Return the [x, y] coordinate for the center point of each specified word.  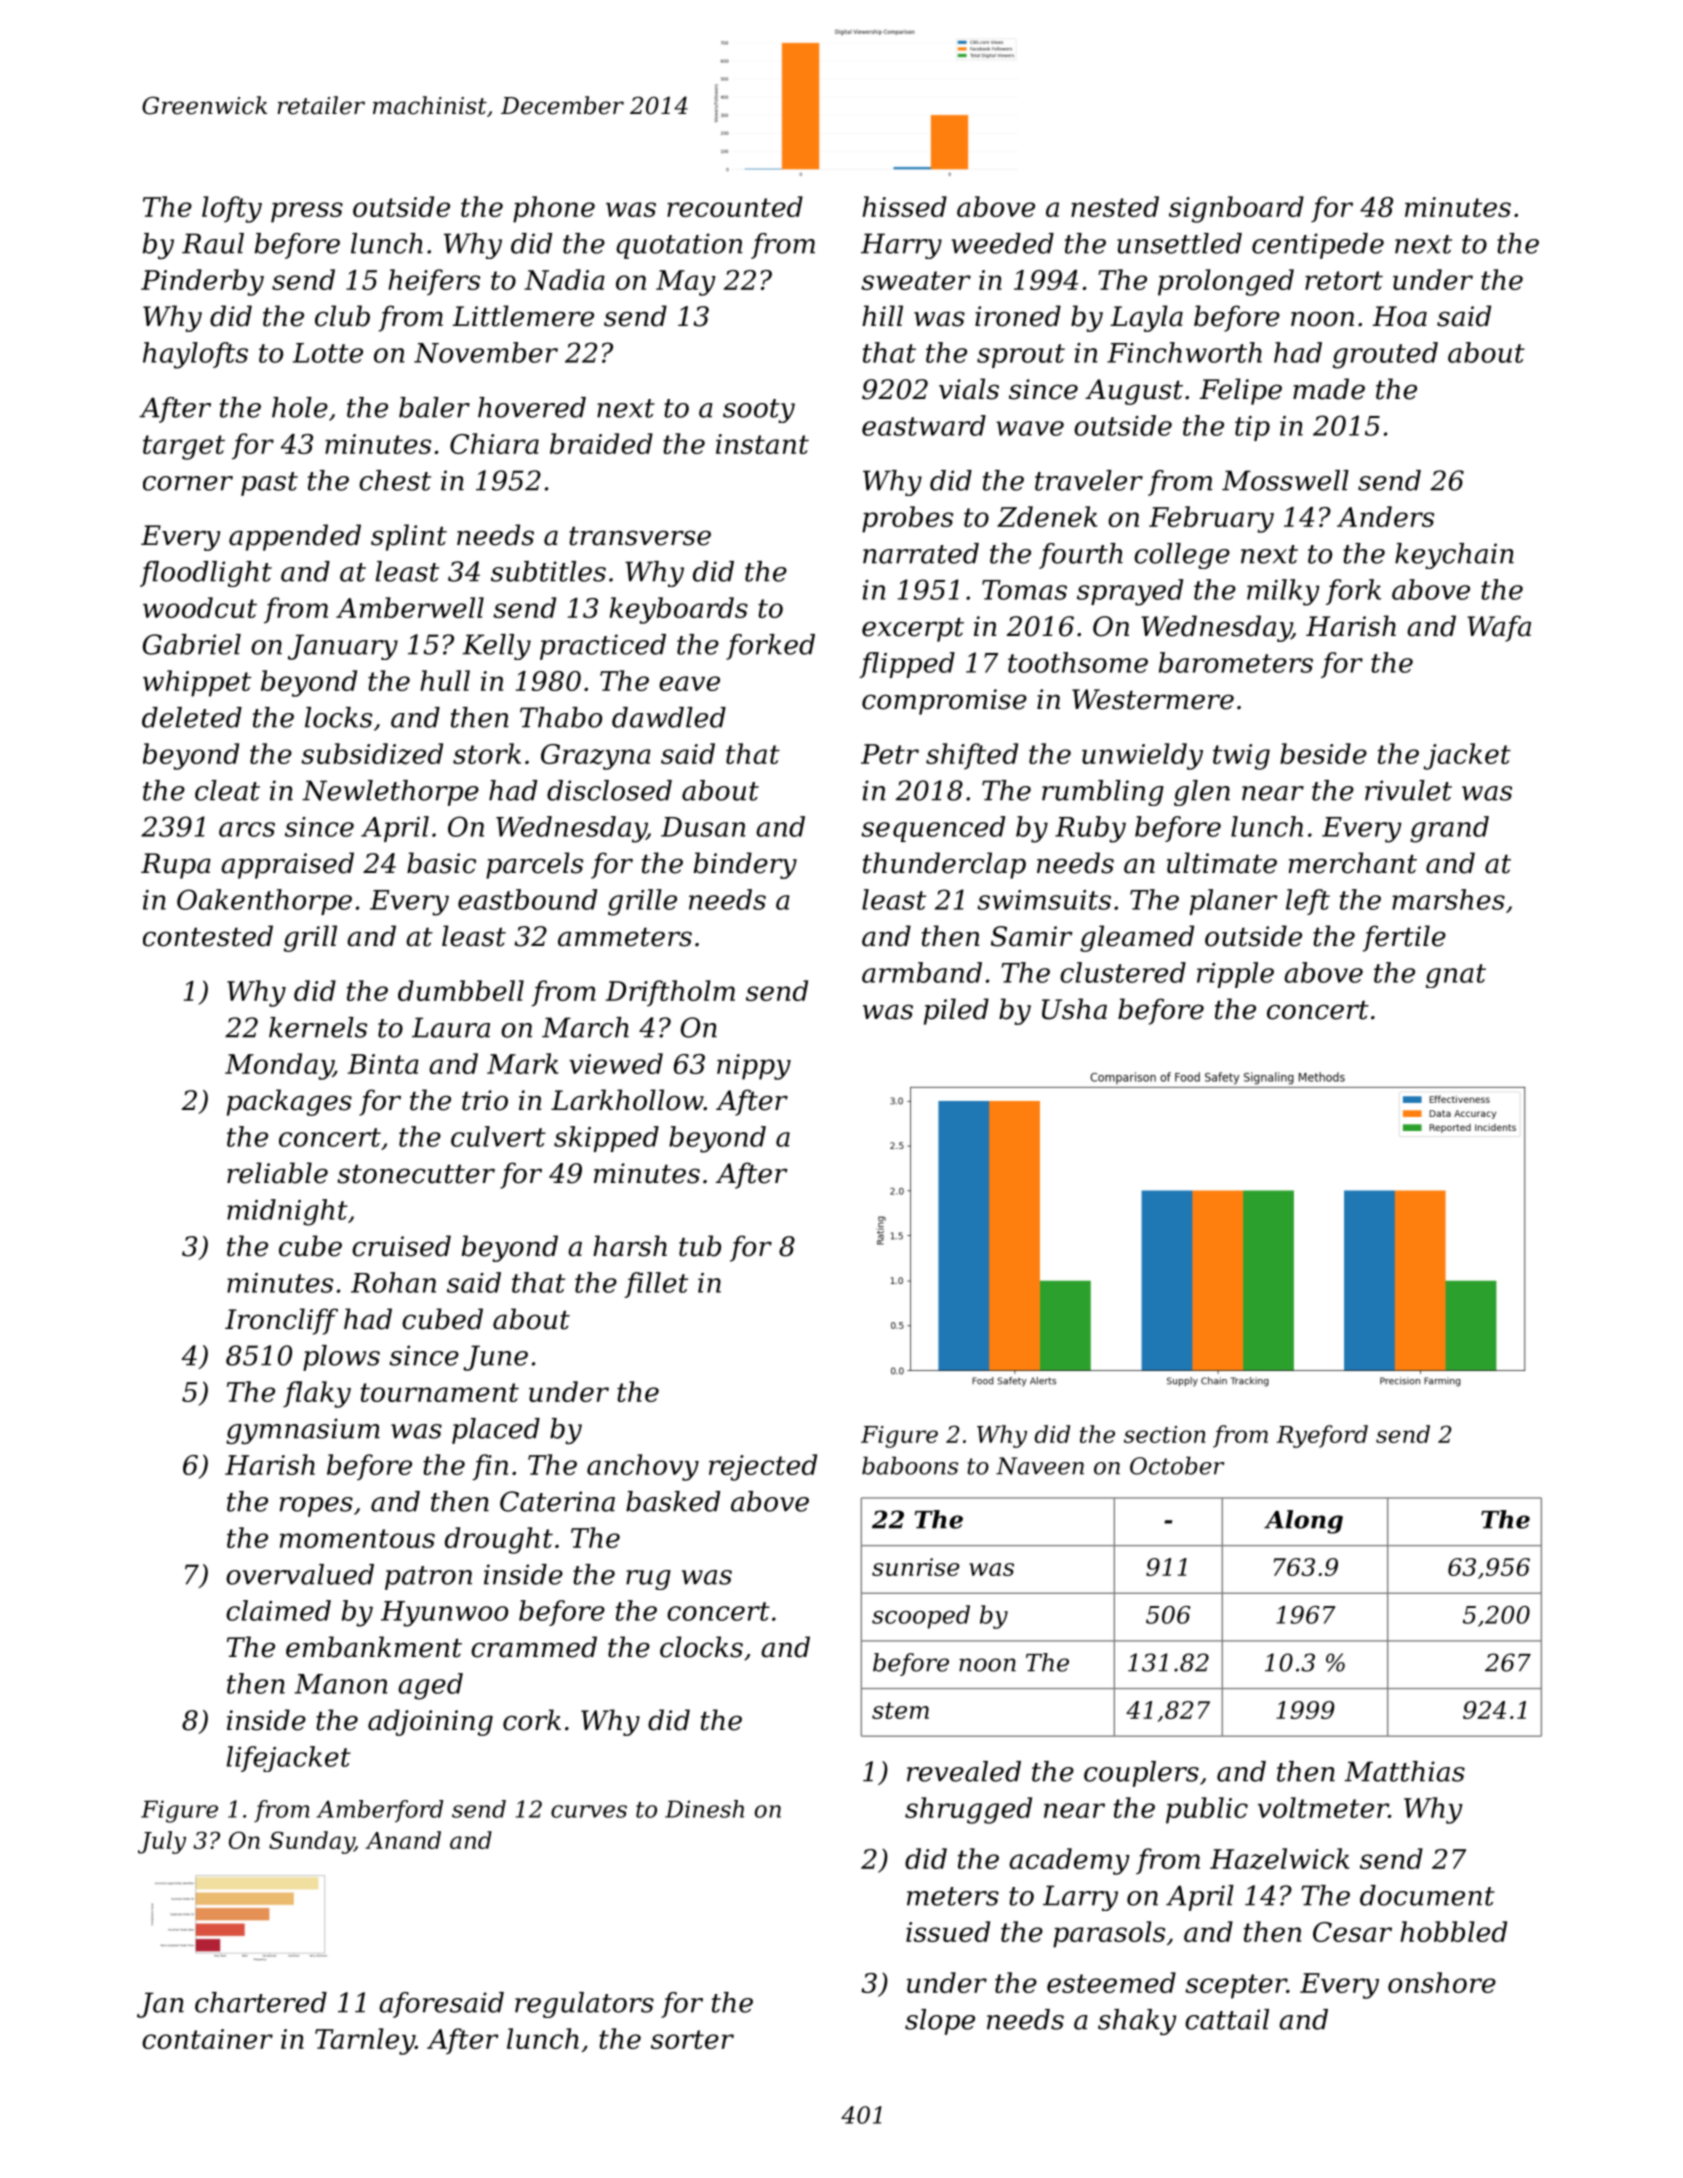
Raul [213, 243]
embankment [374, 1647]
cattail [1227, 2019]
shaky [1137, 2022]
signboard [1236, 209]
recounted [735, 206]
